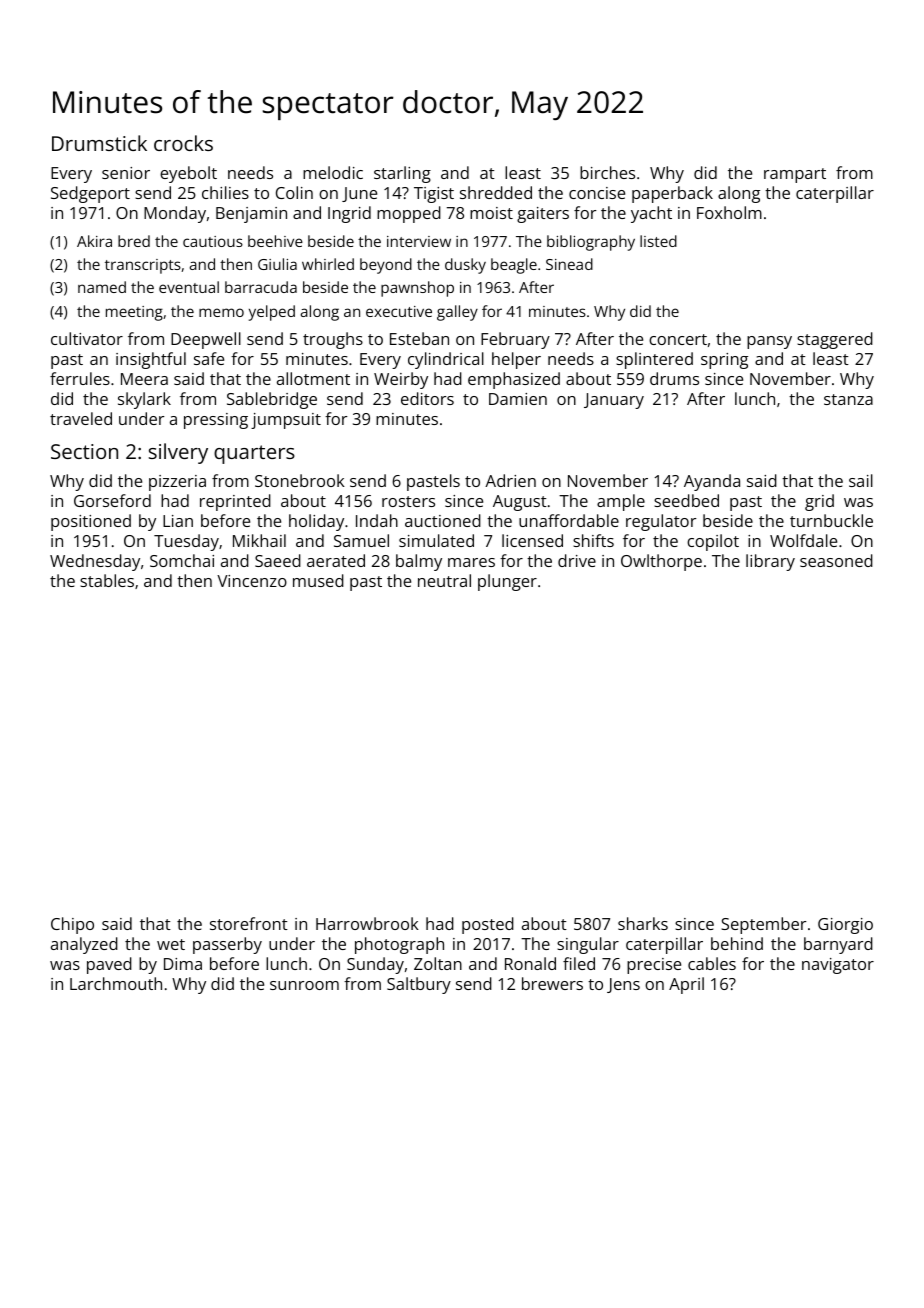  I want to click on mused, so click(318, 580).
